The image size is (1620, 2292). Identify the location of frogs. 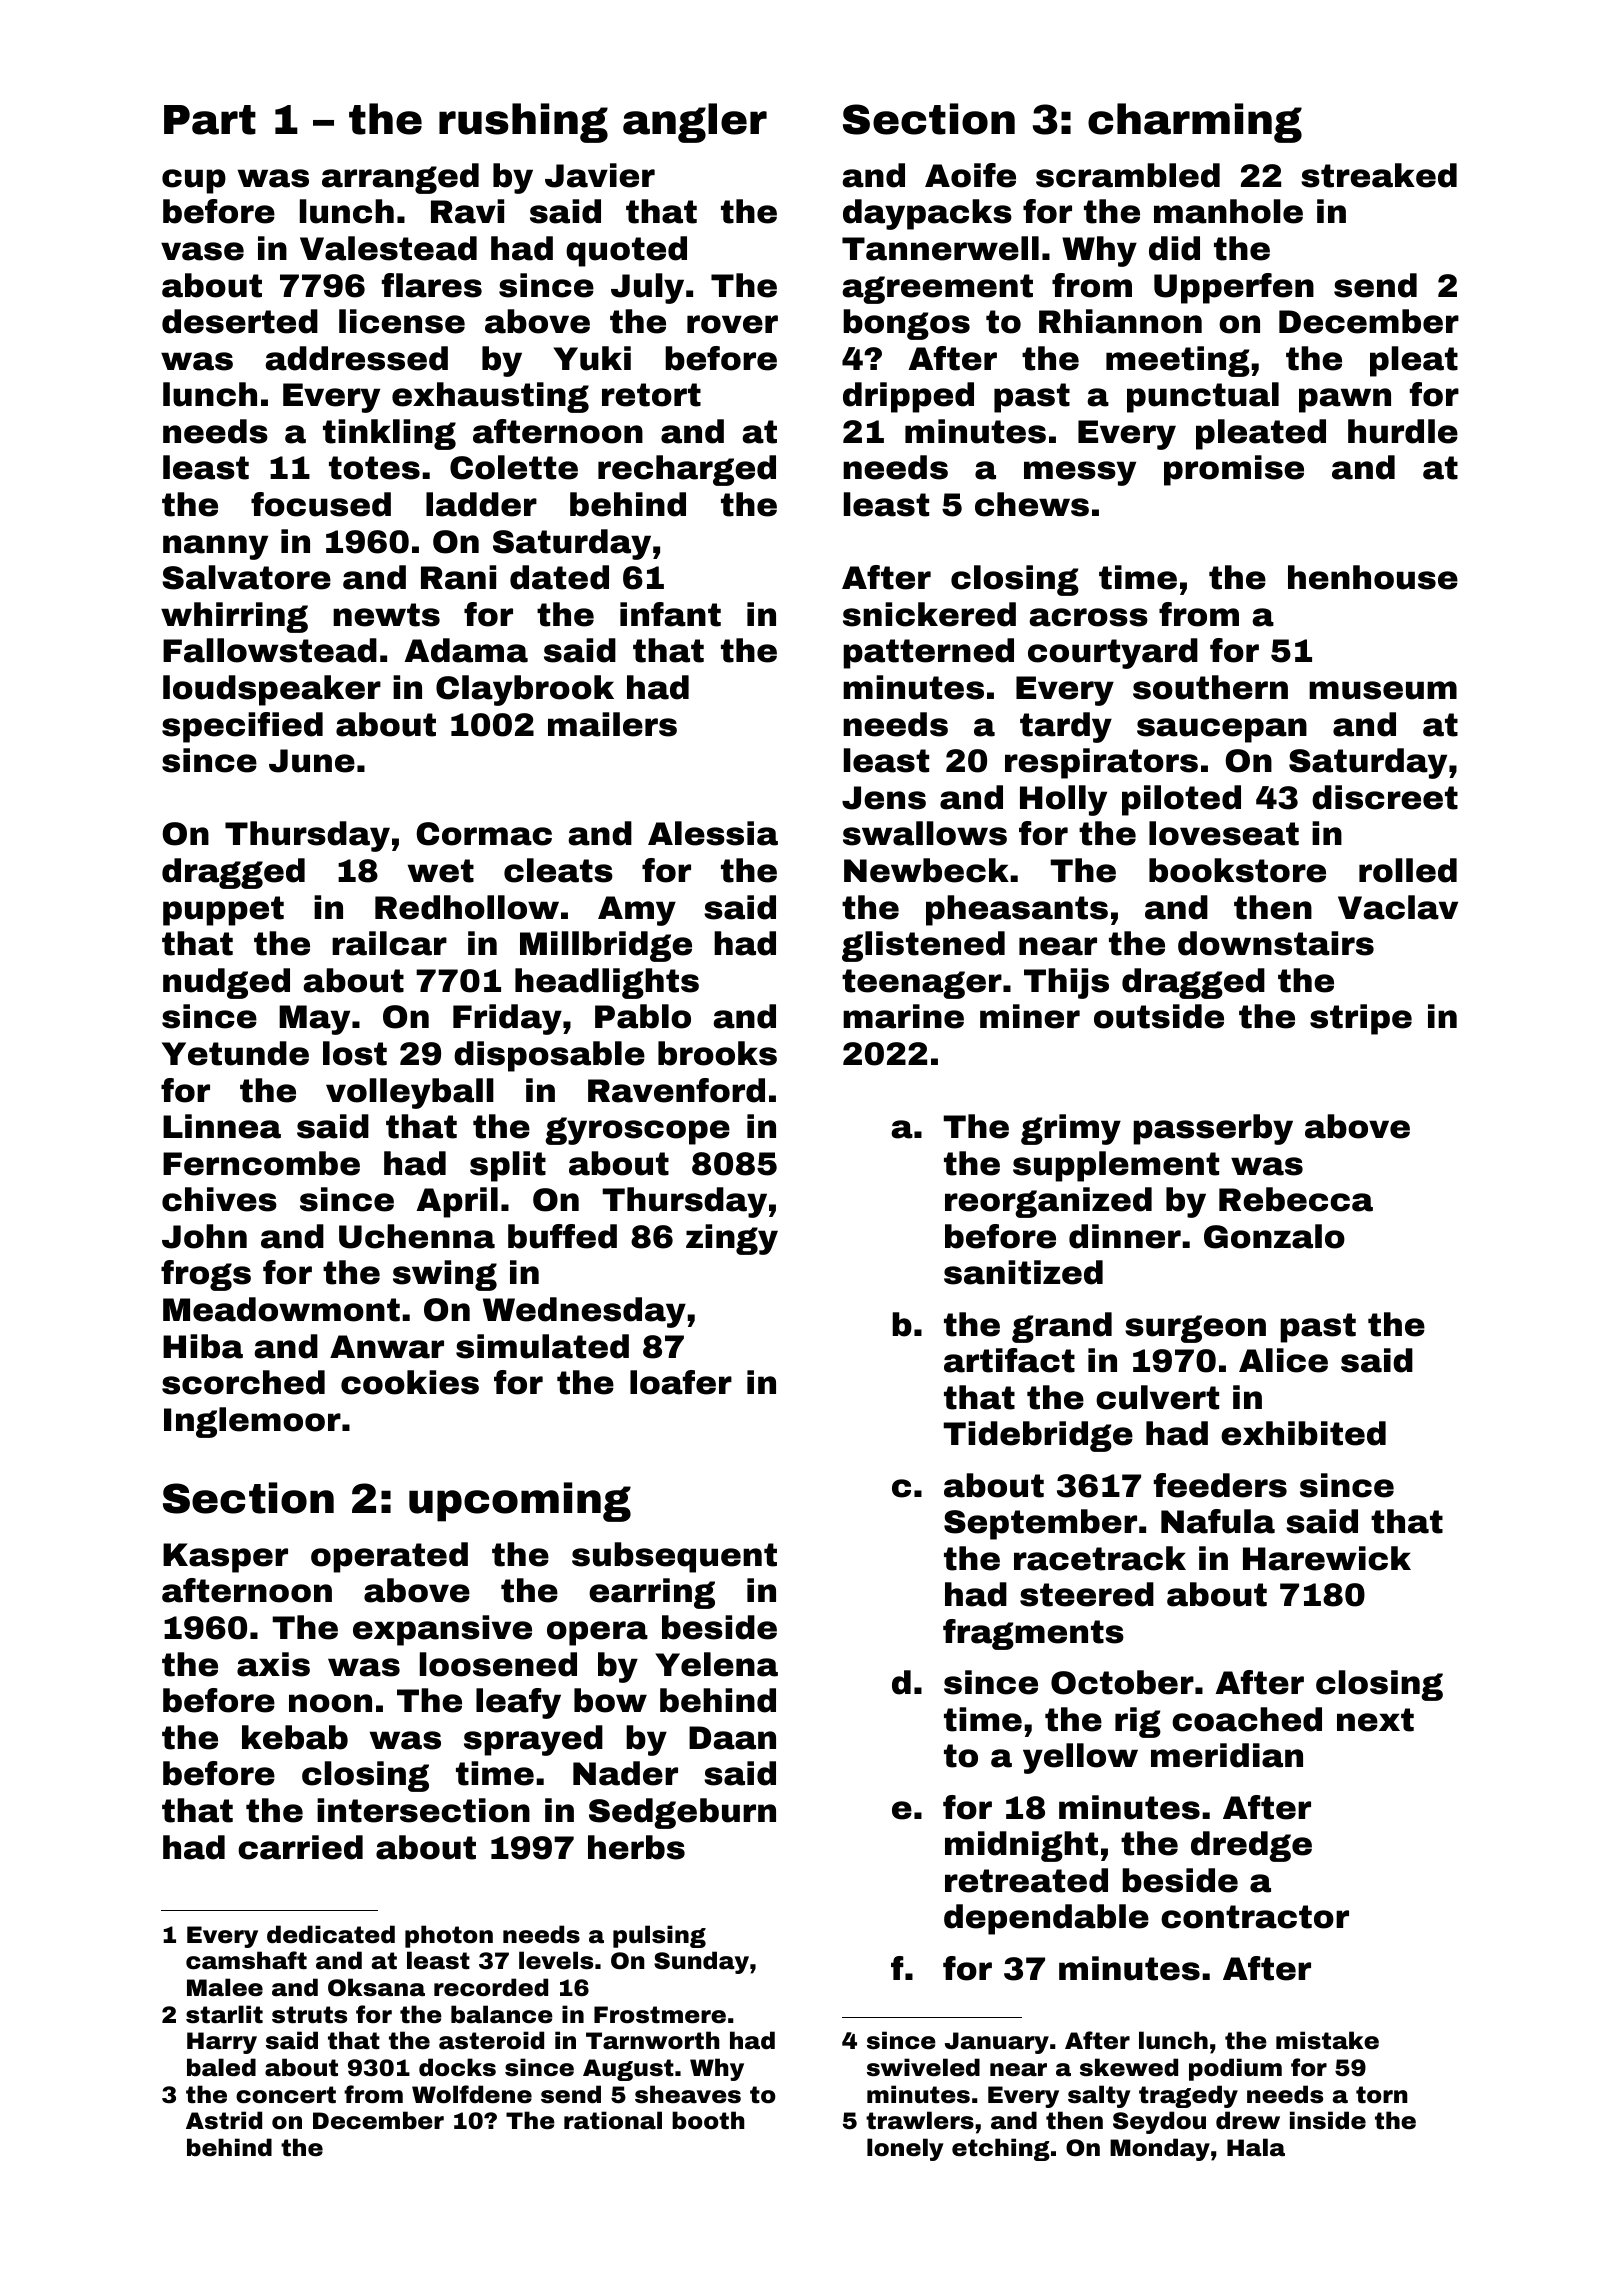
(206, 1275).
